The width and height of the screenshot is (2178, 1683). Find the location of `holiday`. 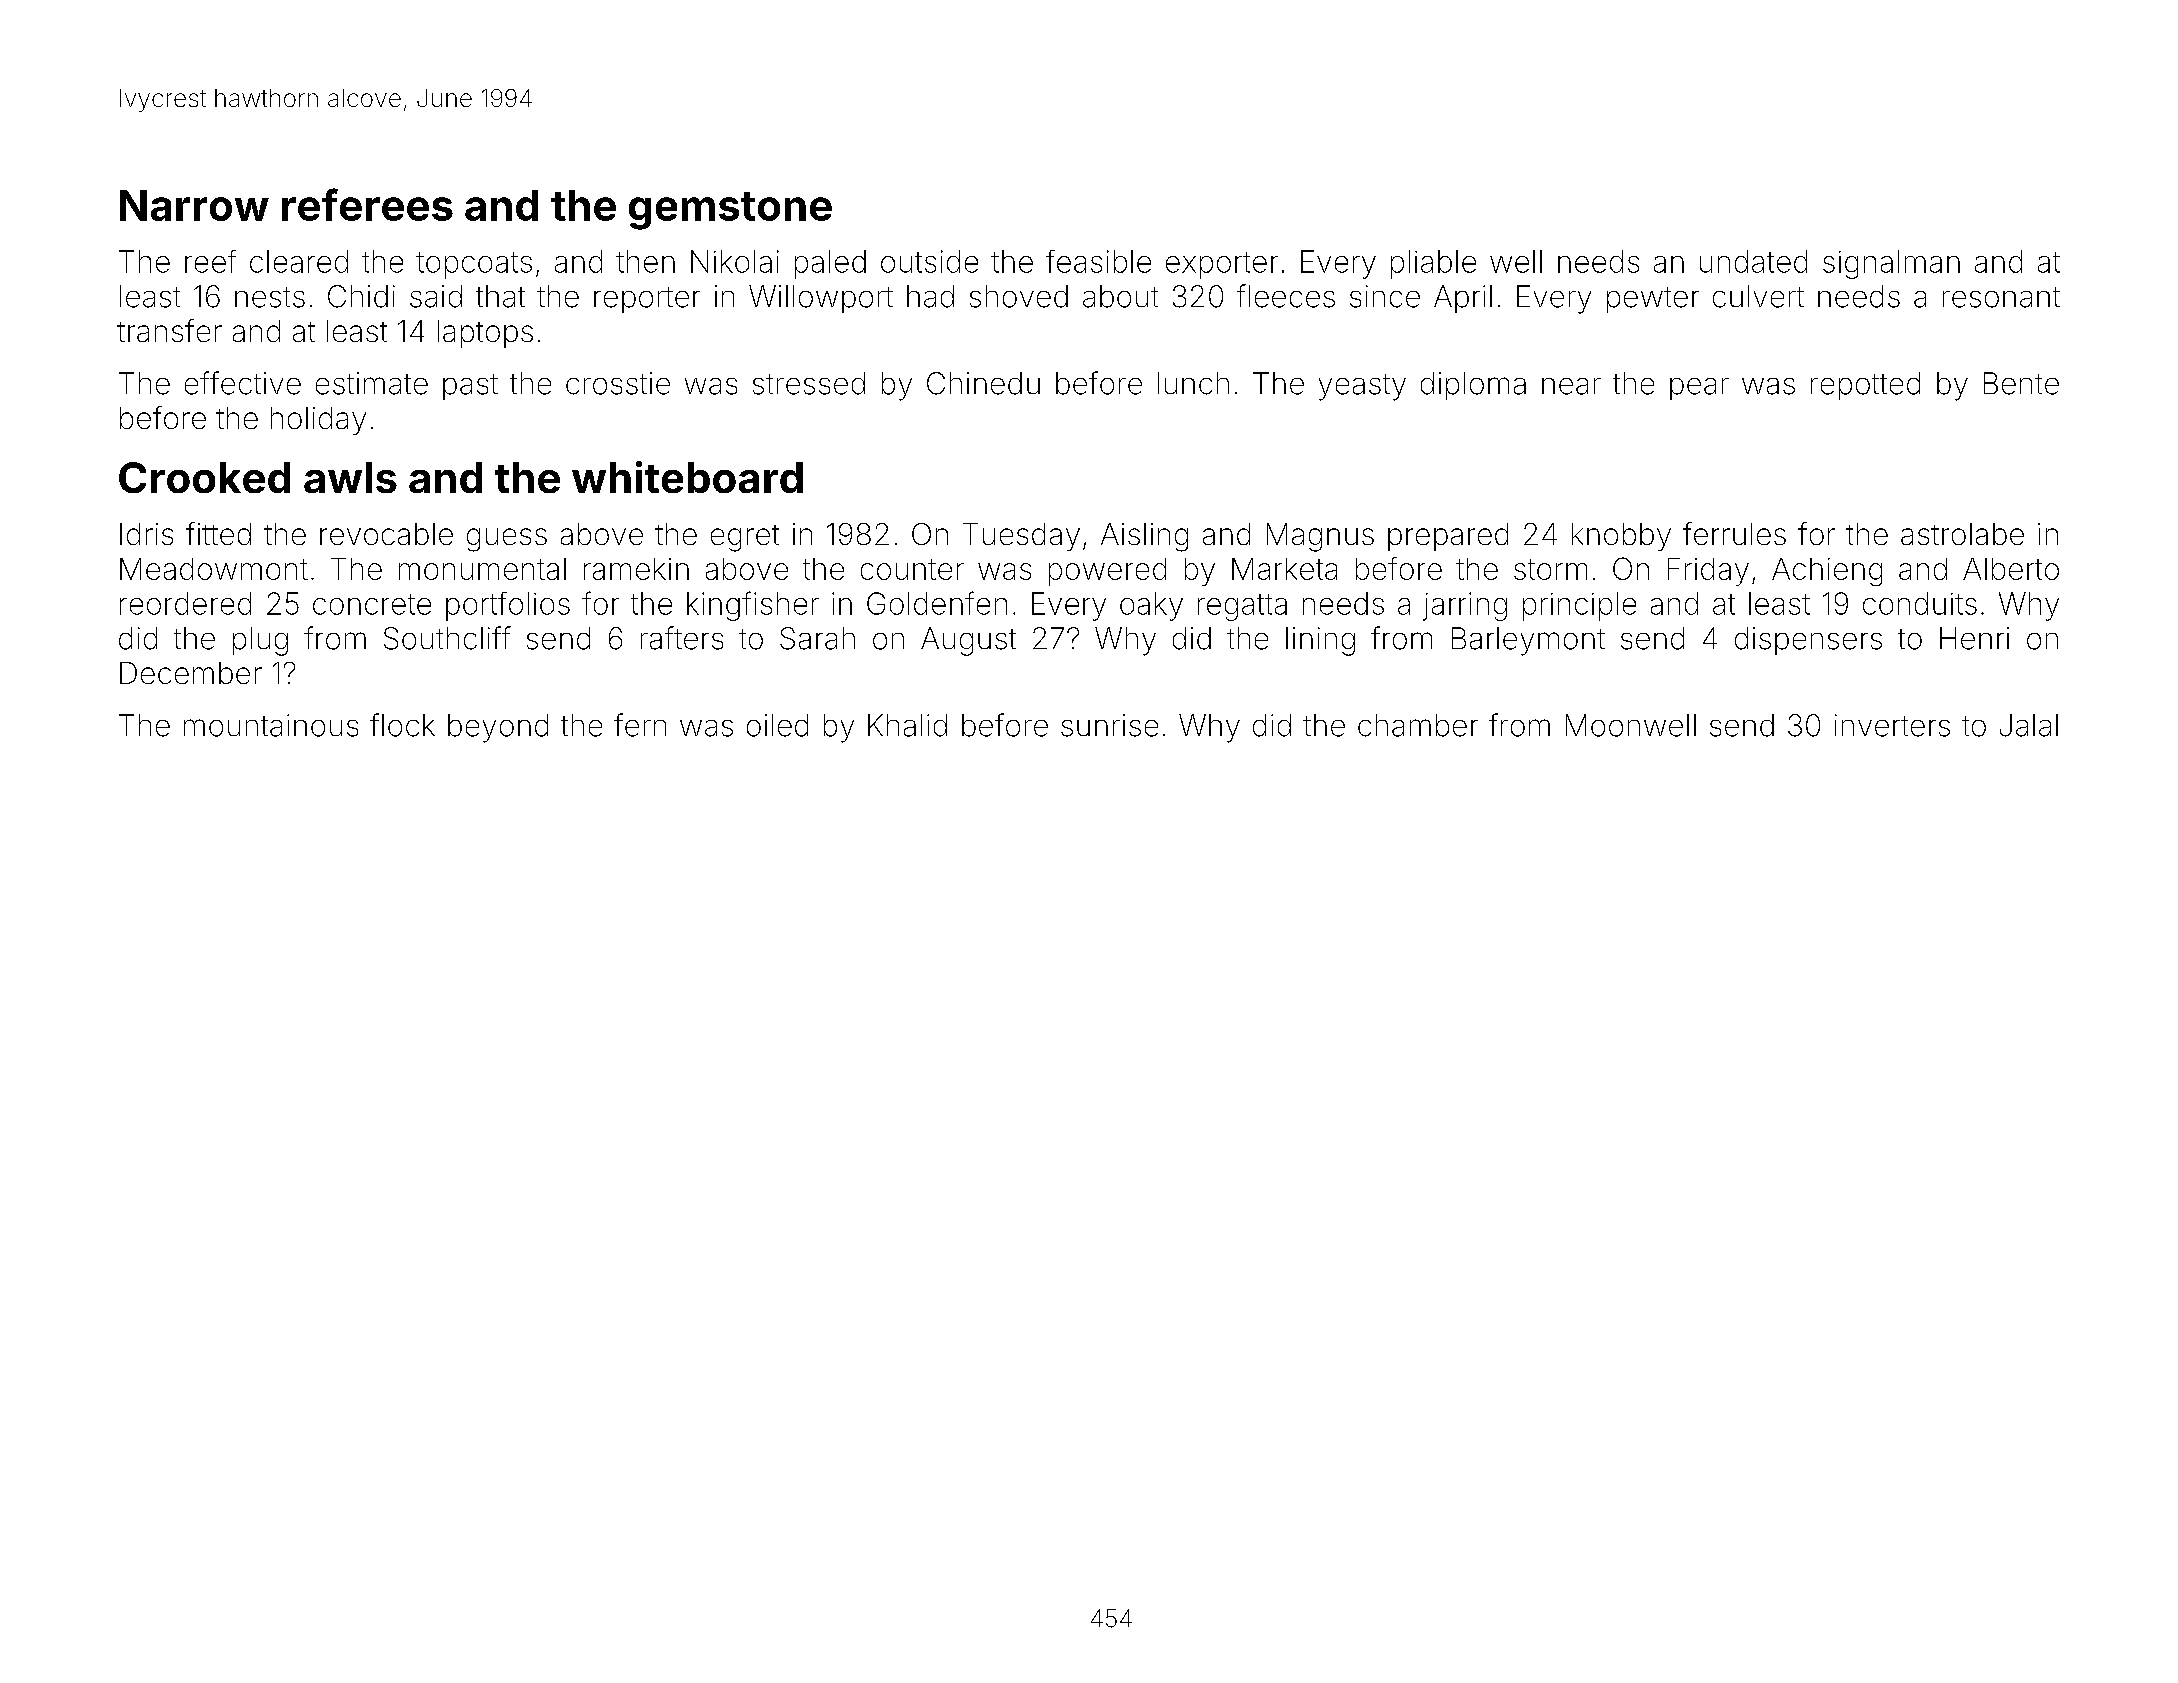

holiday is located at coordinates (318, 421).
